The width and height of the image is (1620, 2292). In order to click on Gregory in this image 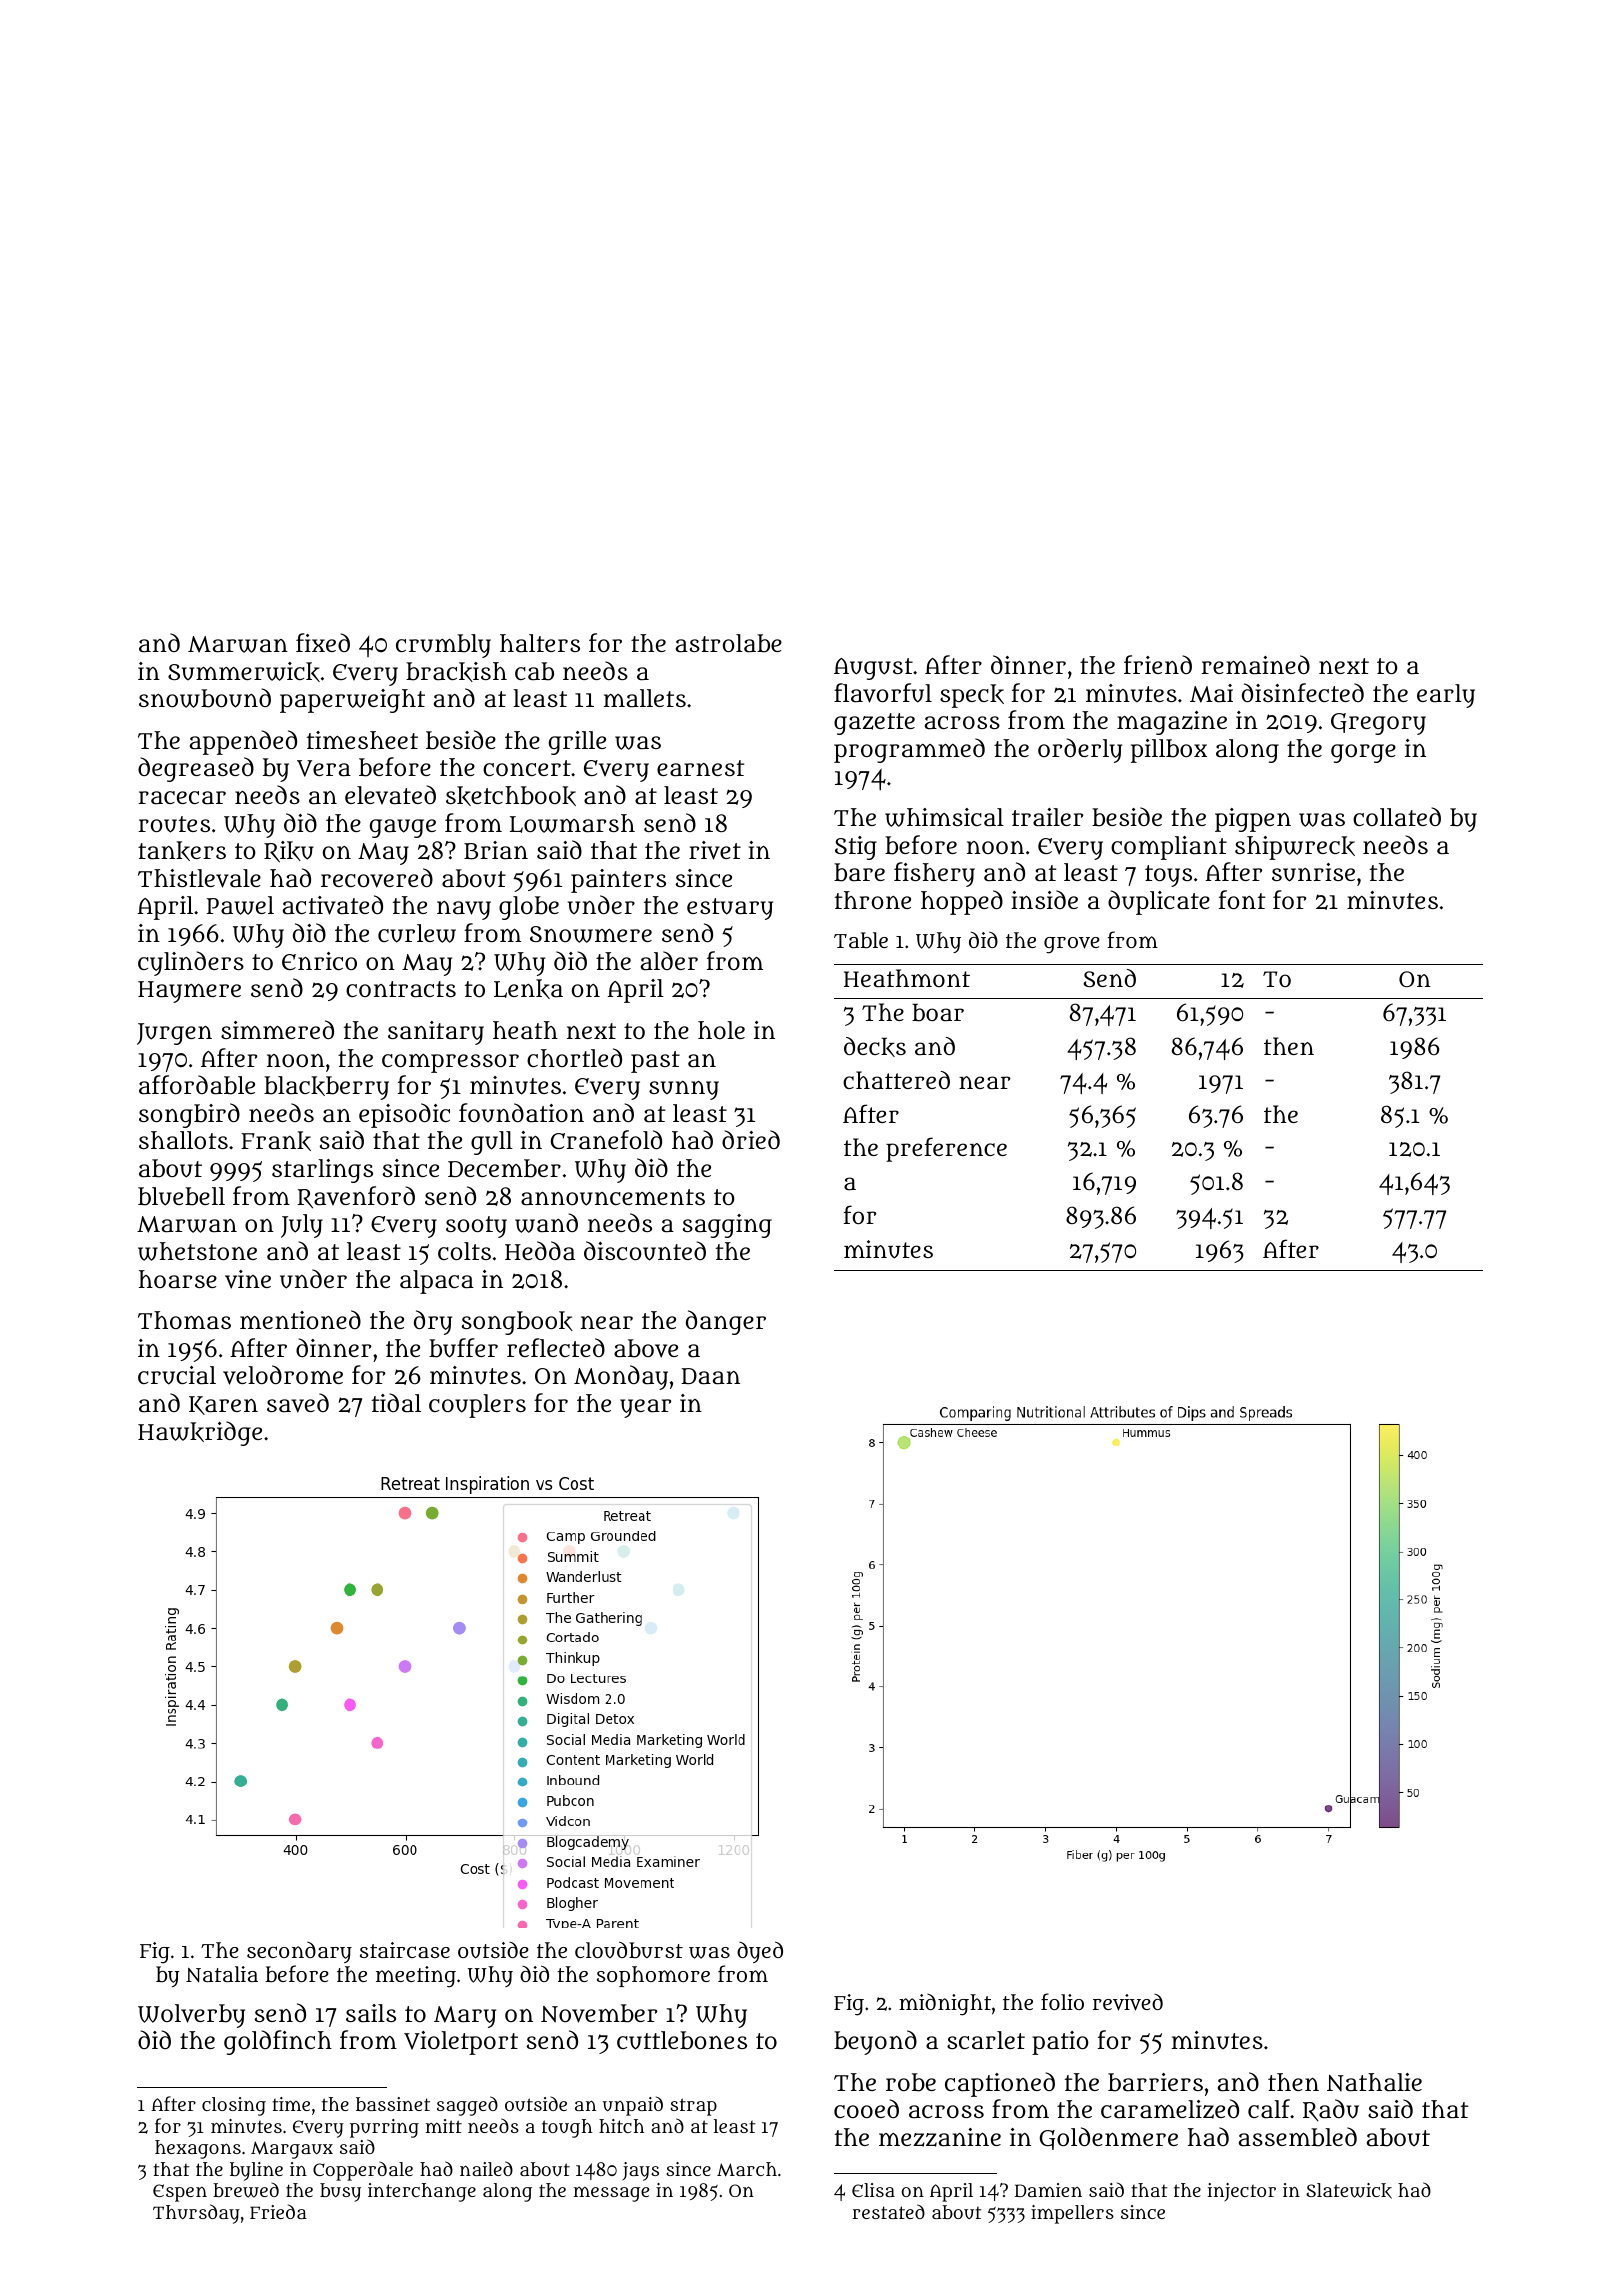, I will do `click(1378, 724)`.
